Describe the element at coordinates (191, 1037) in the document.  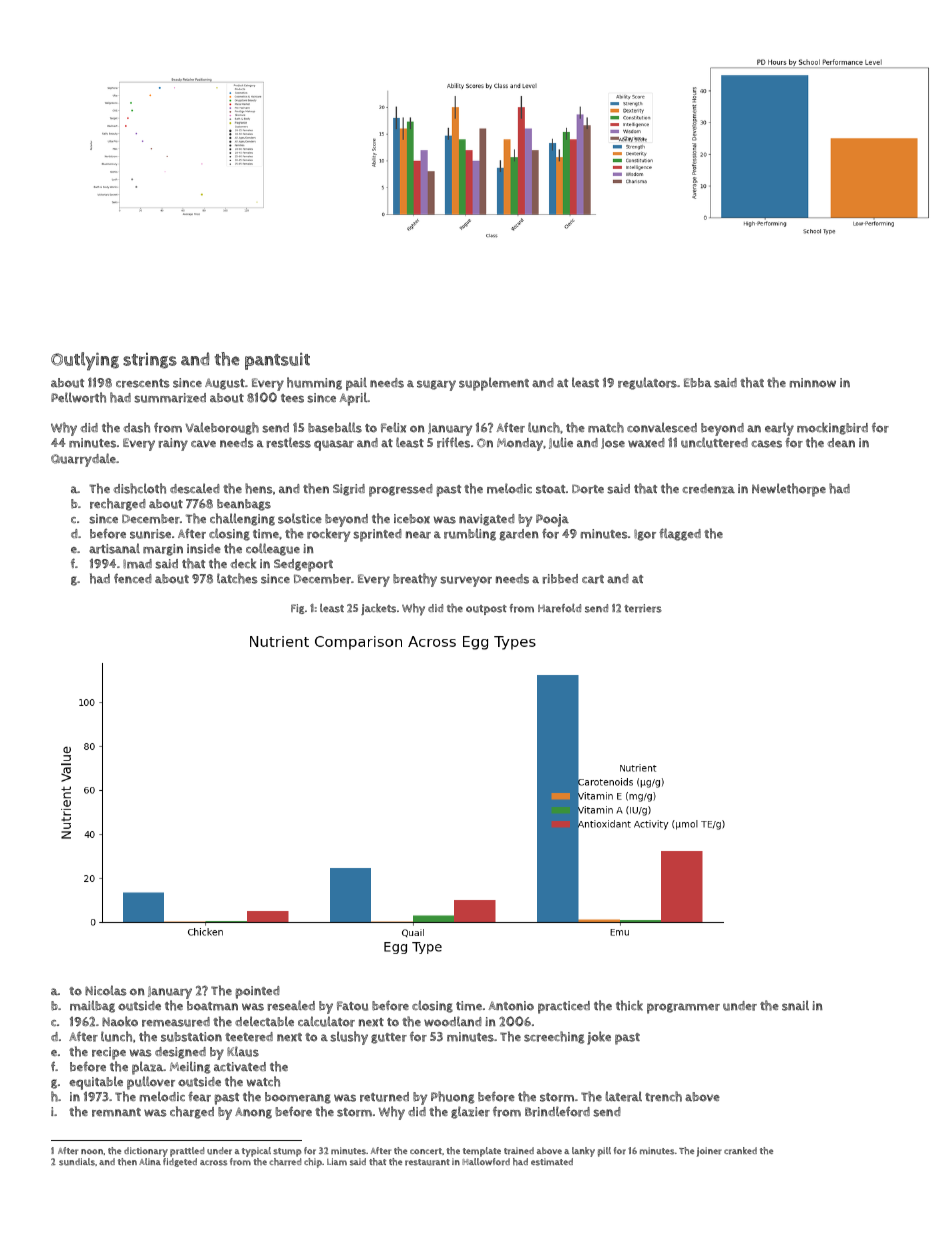
I see `substation` at that location.
